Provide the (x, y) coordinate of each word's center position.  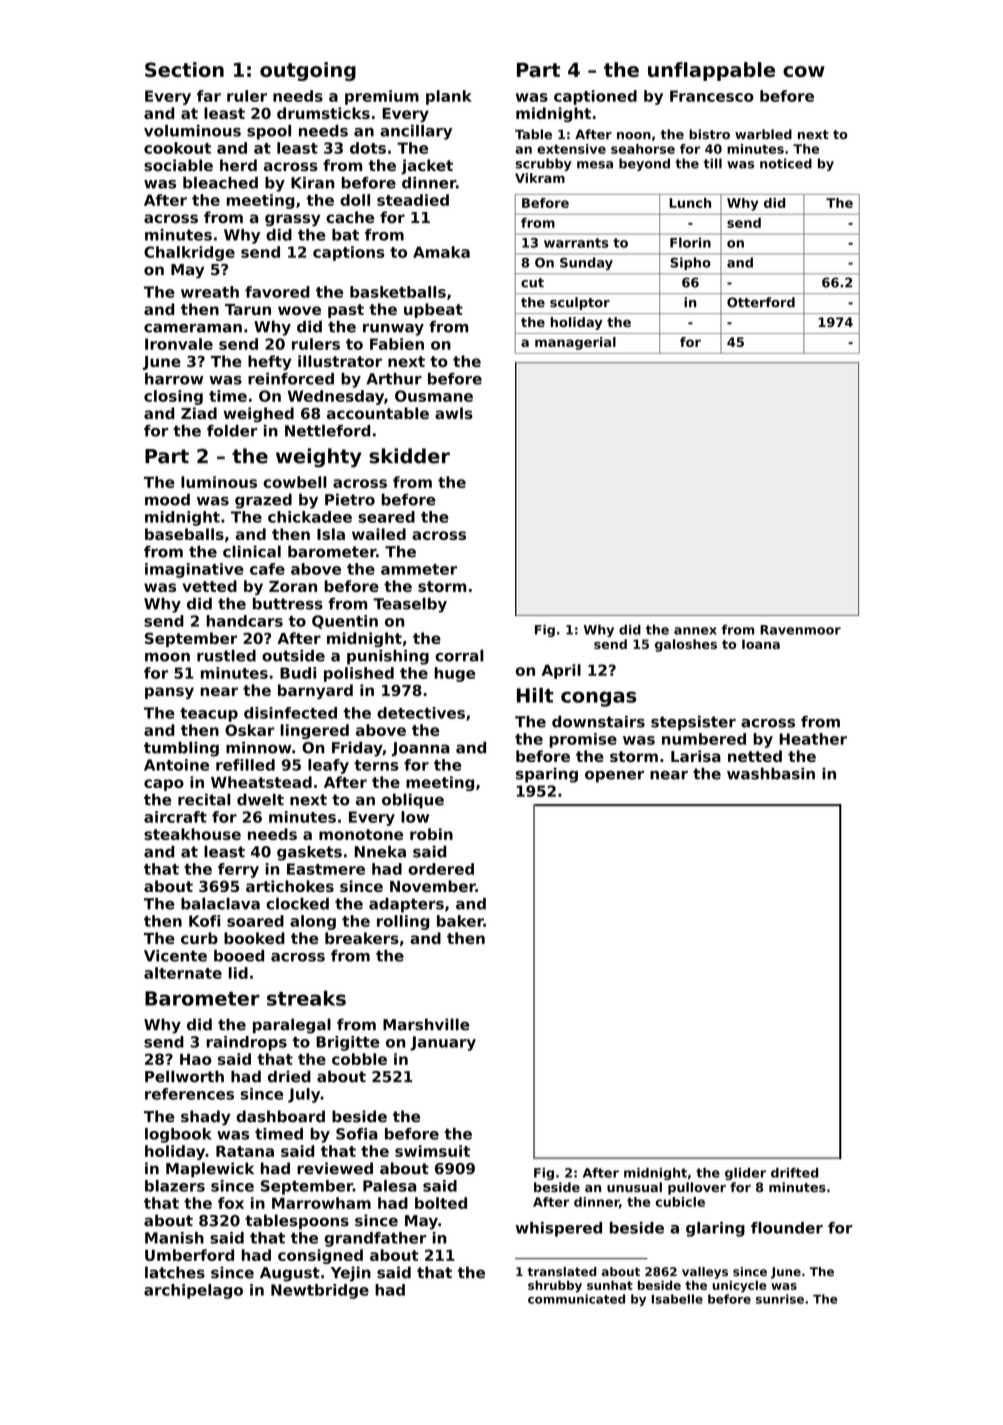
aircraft (175, 817)
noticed (786, 163)
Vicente (175, 956)
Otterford (761, 302)
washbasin (771, 774)
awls (454, 413)
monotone (361, 834)
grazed (263, 501)
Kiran (312, 183)
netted (755, 756)
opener (614, 777)
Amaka (441, 252)
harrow (174, 379)
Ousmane (434, 396)
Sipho (690, 263)
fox (231, 1203)
